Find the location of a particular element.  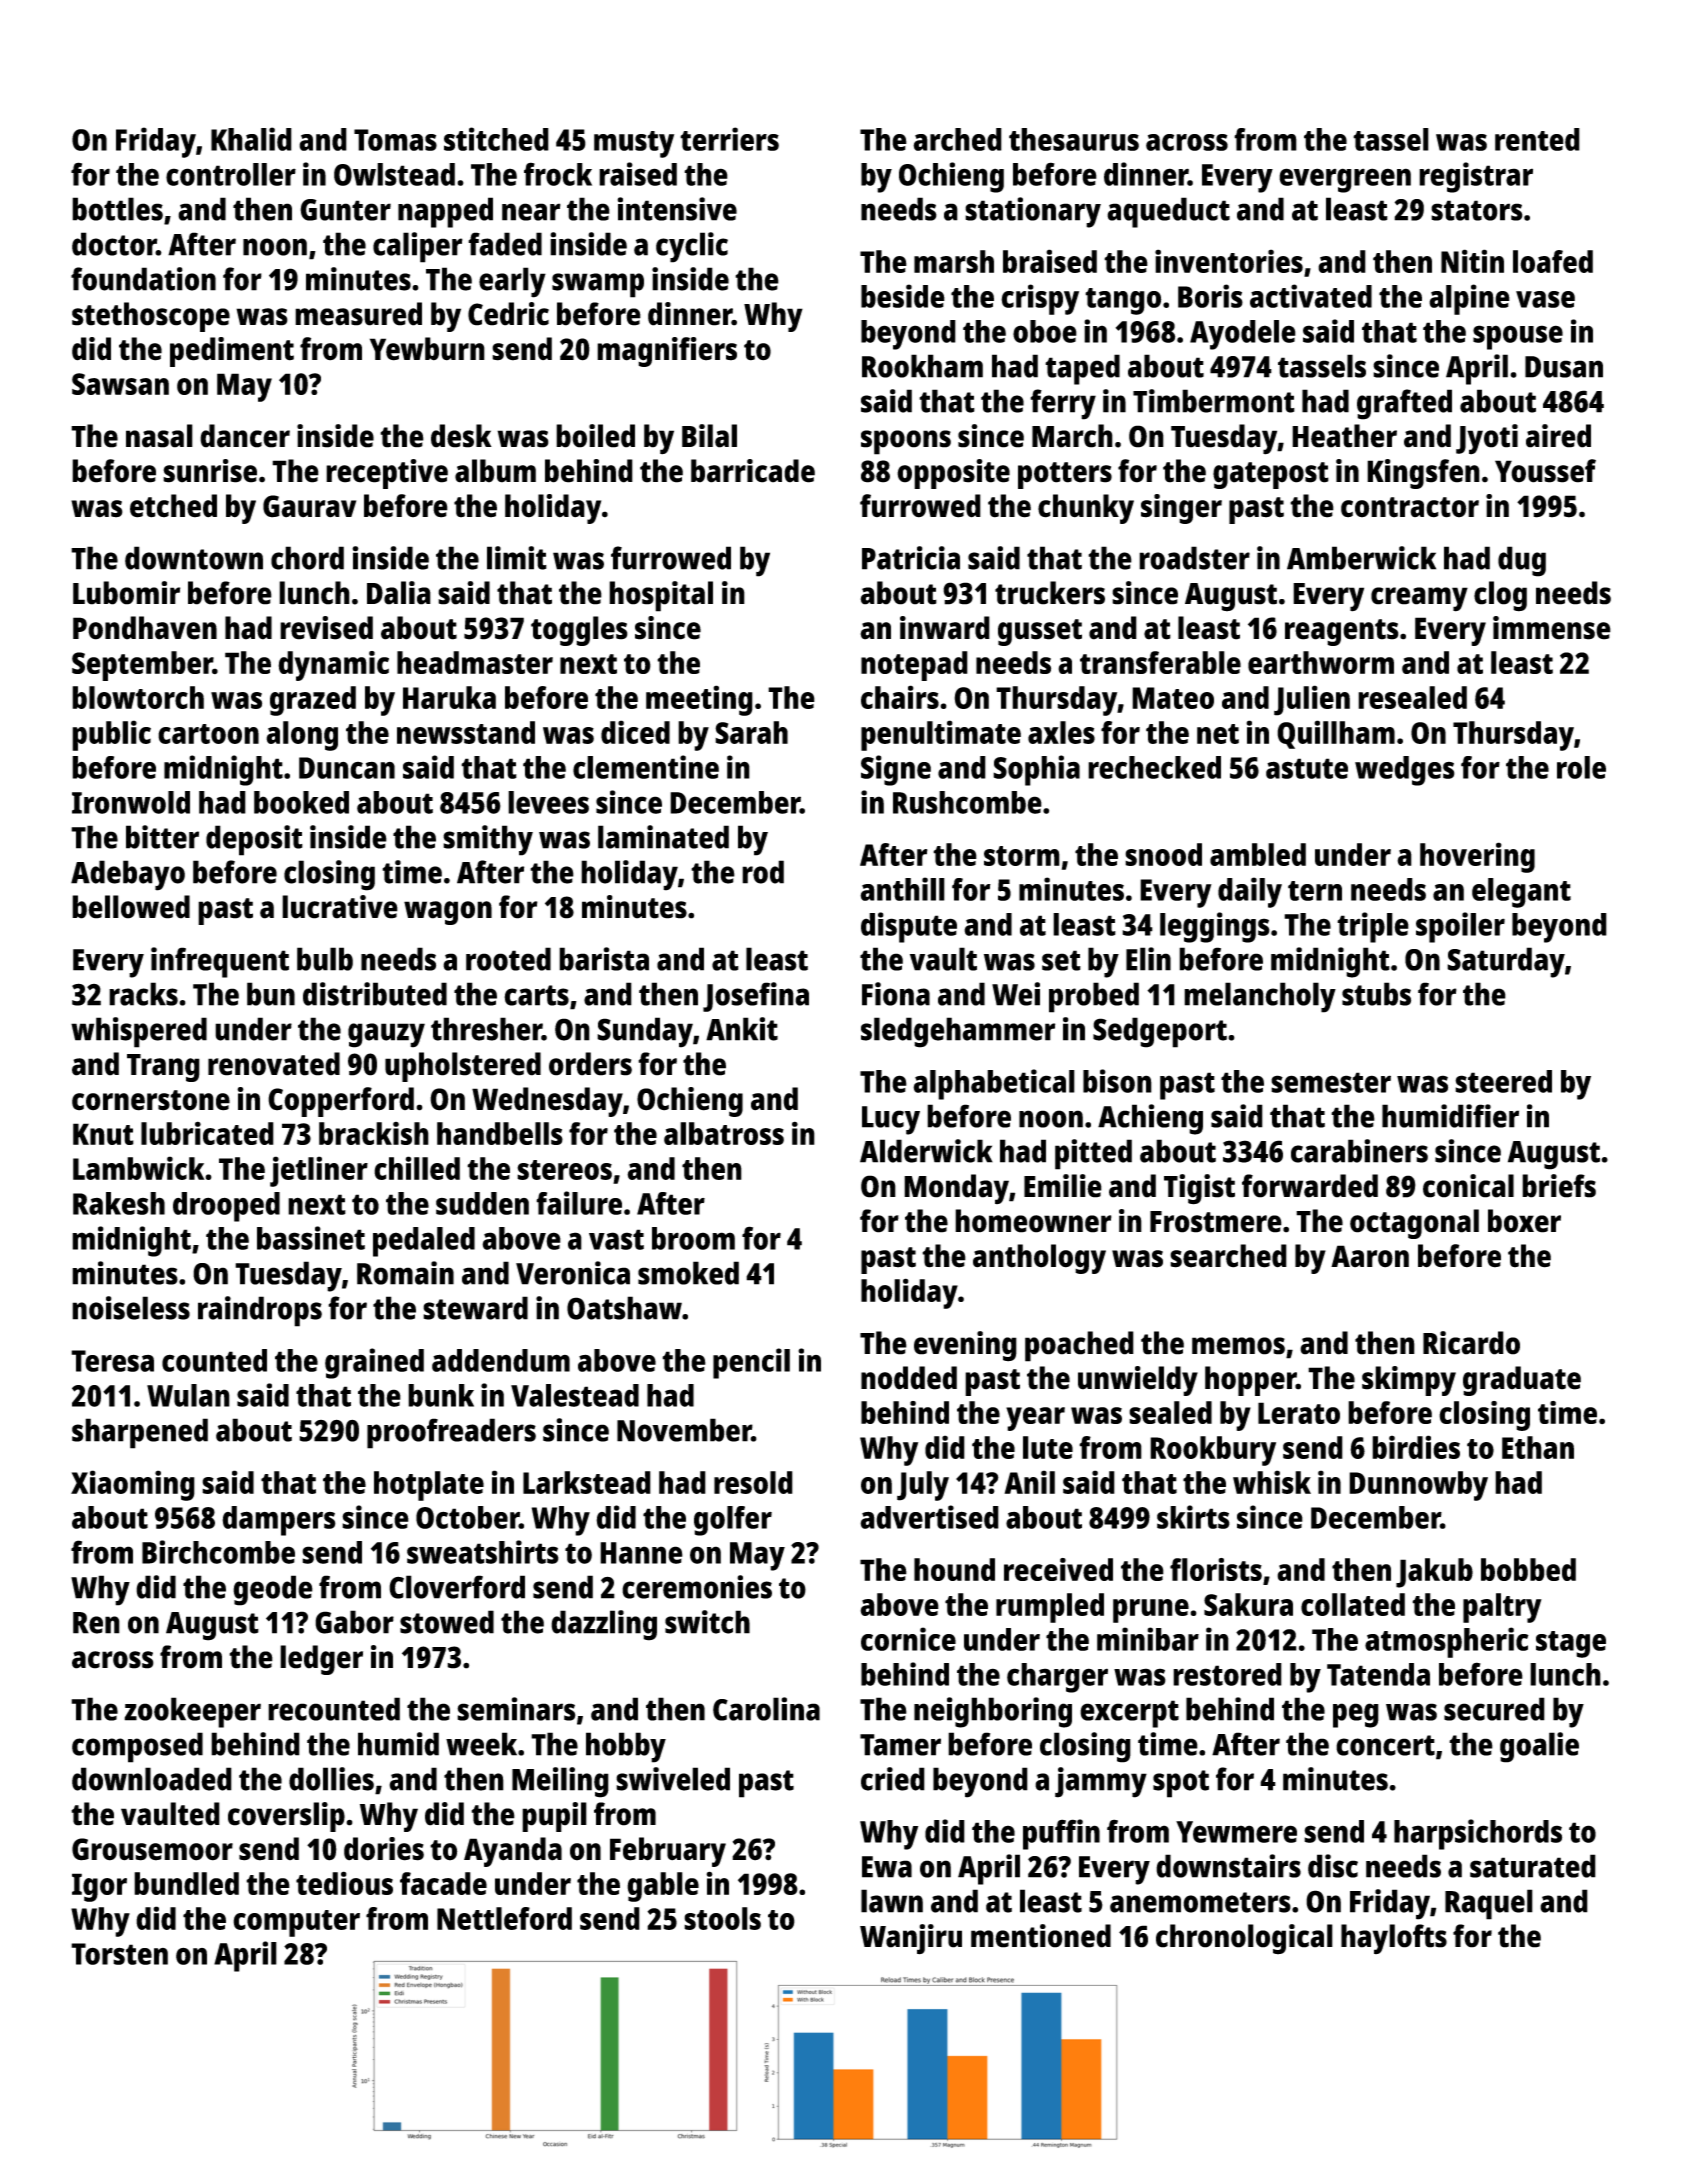

nodded is located at coordinates (909, 1378).
